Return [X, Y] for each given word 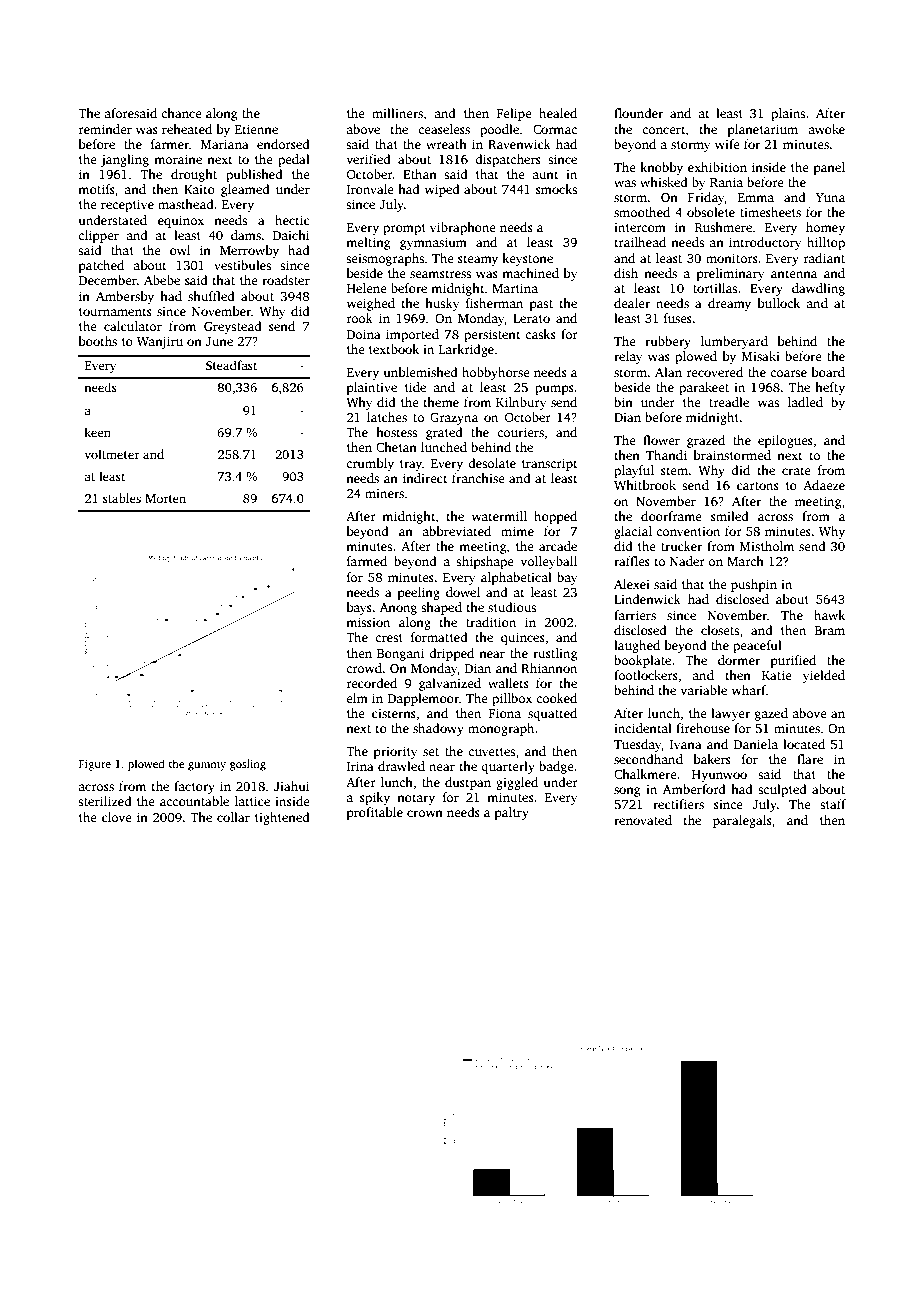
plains [788, 114]
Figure [95, 765]
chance [181, 113]
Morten [165, 498]
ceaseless [444, 129]
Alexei [632, 584]
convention [688, 531]
